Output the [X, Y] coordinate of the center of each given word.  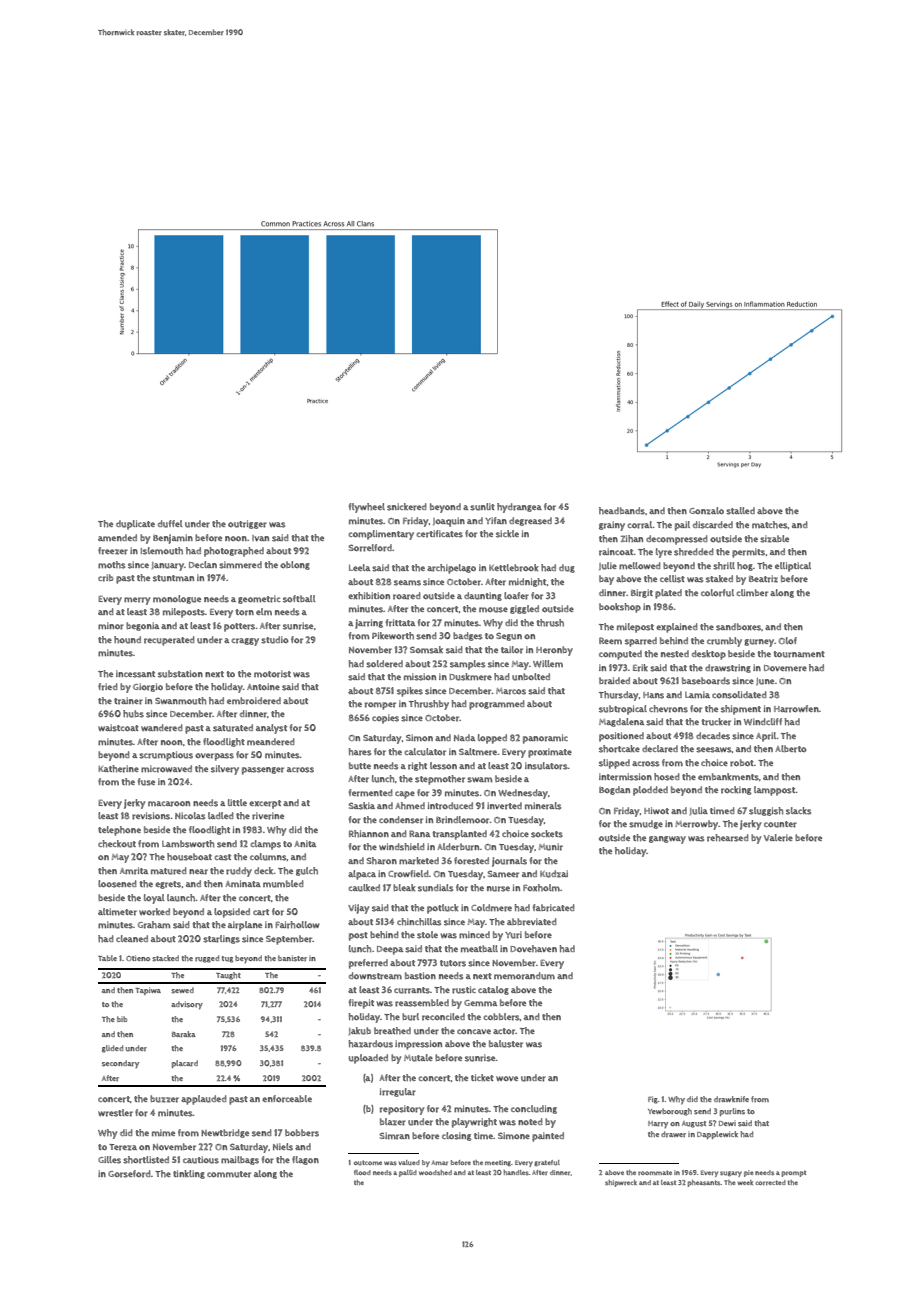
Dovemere [785, 668]
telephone [119, 831]
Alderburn [458, 847]
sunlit [482, 507]
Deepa [390, 950]
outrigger [247, 524]
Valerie [778, 838]
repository [402, 1110]
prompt [794, 1173]
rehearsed [728, 838]
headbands [622, 511]
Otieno [138, 958]
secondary [120, 1064]
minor [111, 626]
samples [467, 665]
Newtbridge [225, 1133]
